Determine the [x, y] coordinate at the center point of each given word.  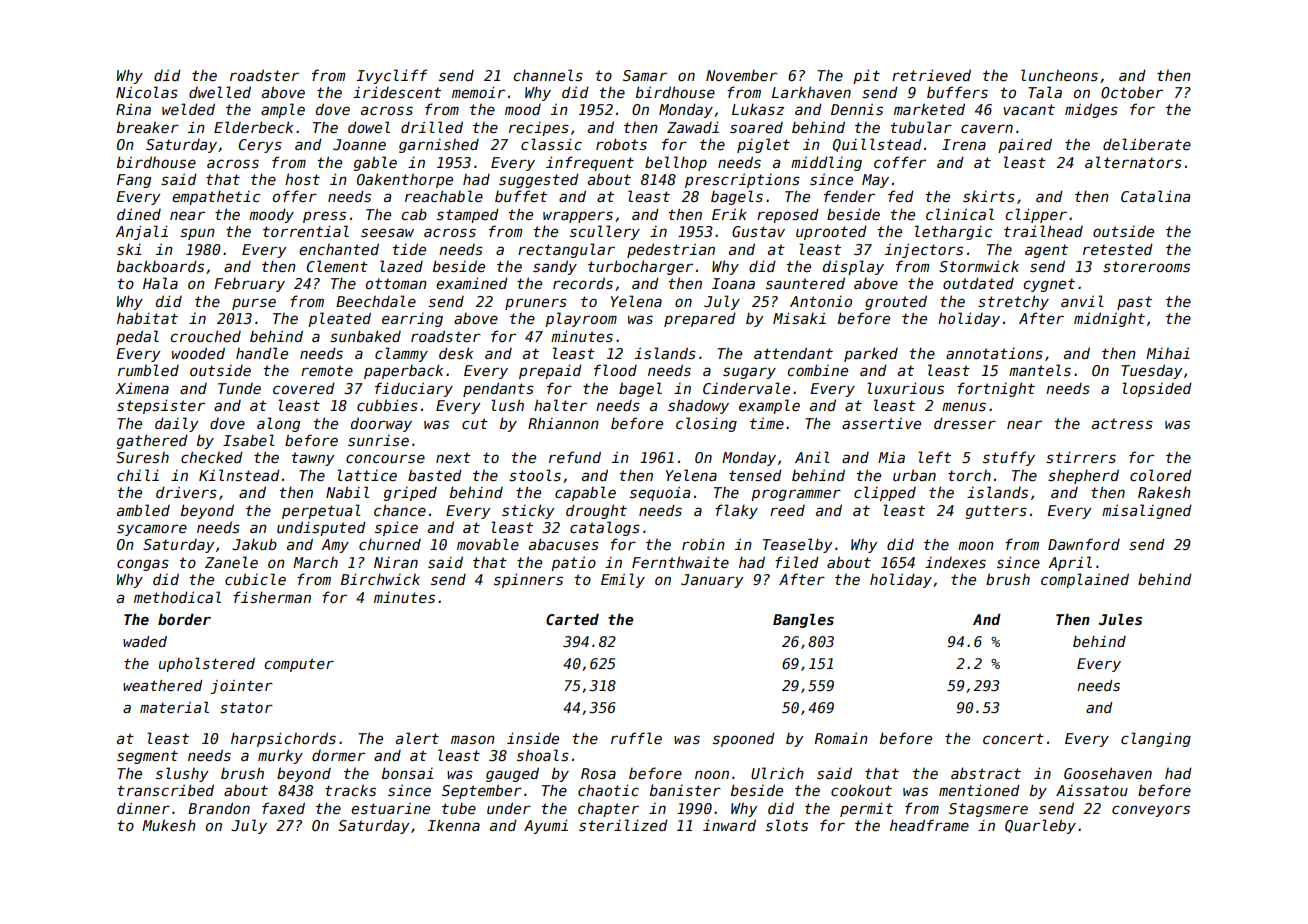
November [741, 75]
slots [787, 825]
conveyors [1151, 811]
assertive [881, 423]
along [278, 424]
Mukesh [169, 825]
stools [535, 475]
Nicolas [147, 92]
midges [1091, 110]
